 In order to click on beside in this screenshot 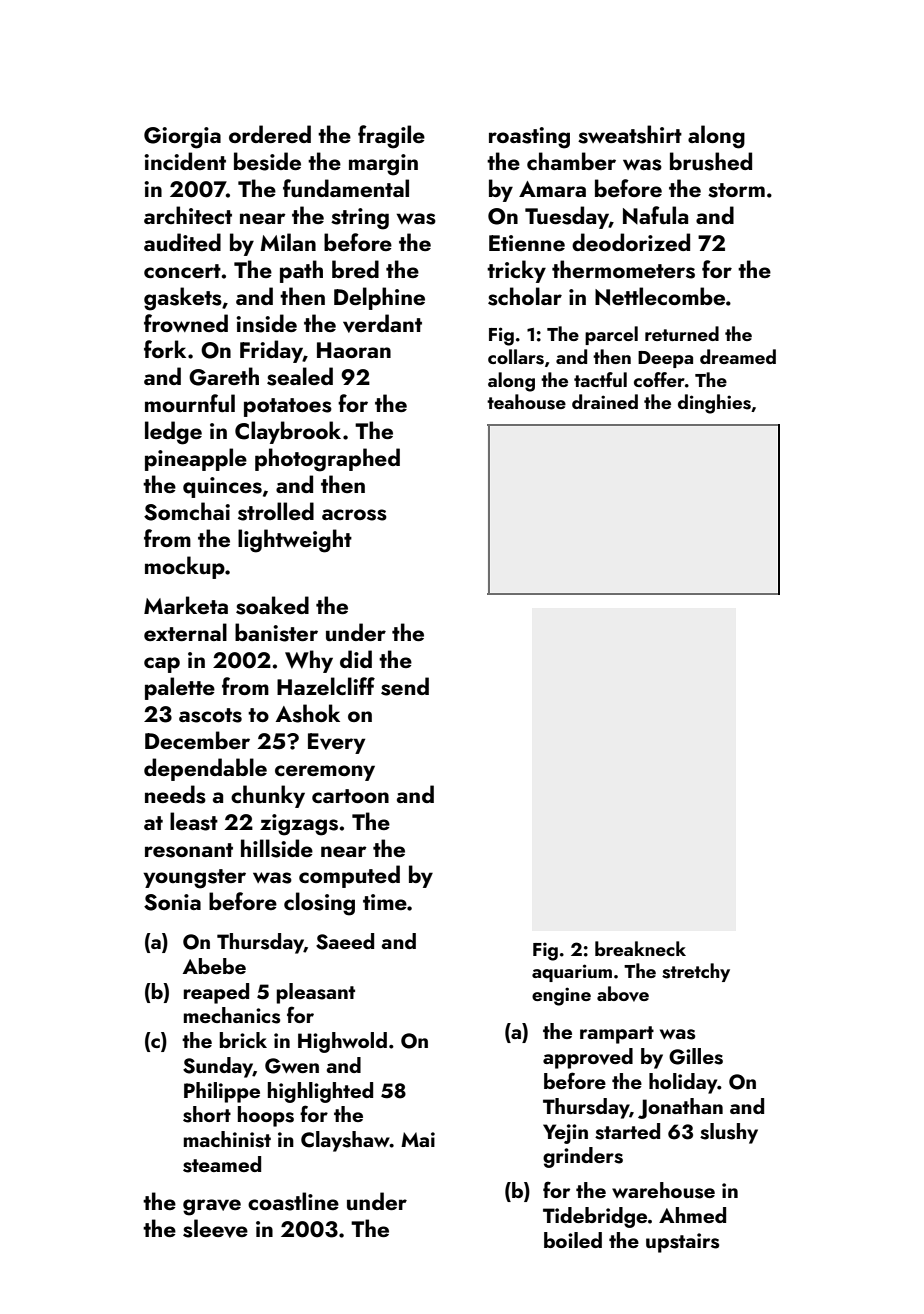, I will do `click(267, 161)`.
